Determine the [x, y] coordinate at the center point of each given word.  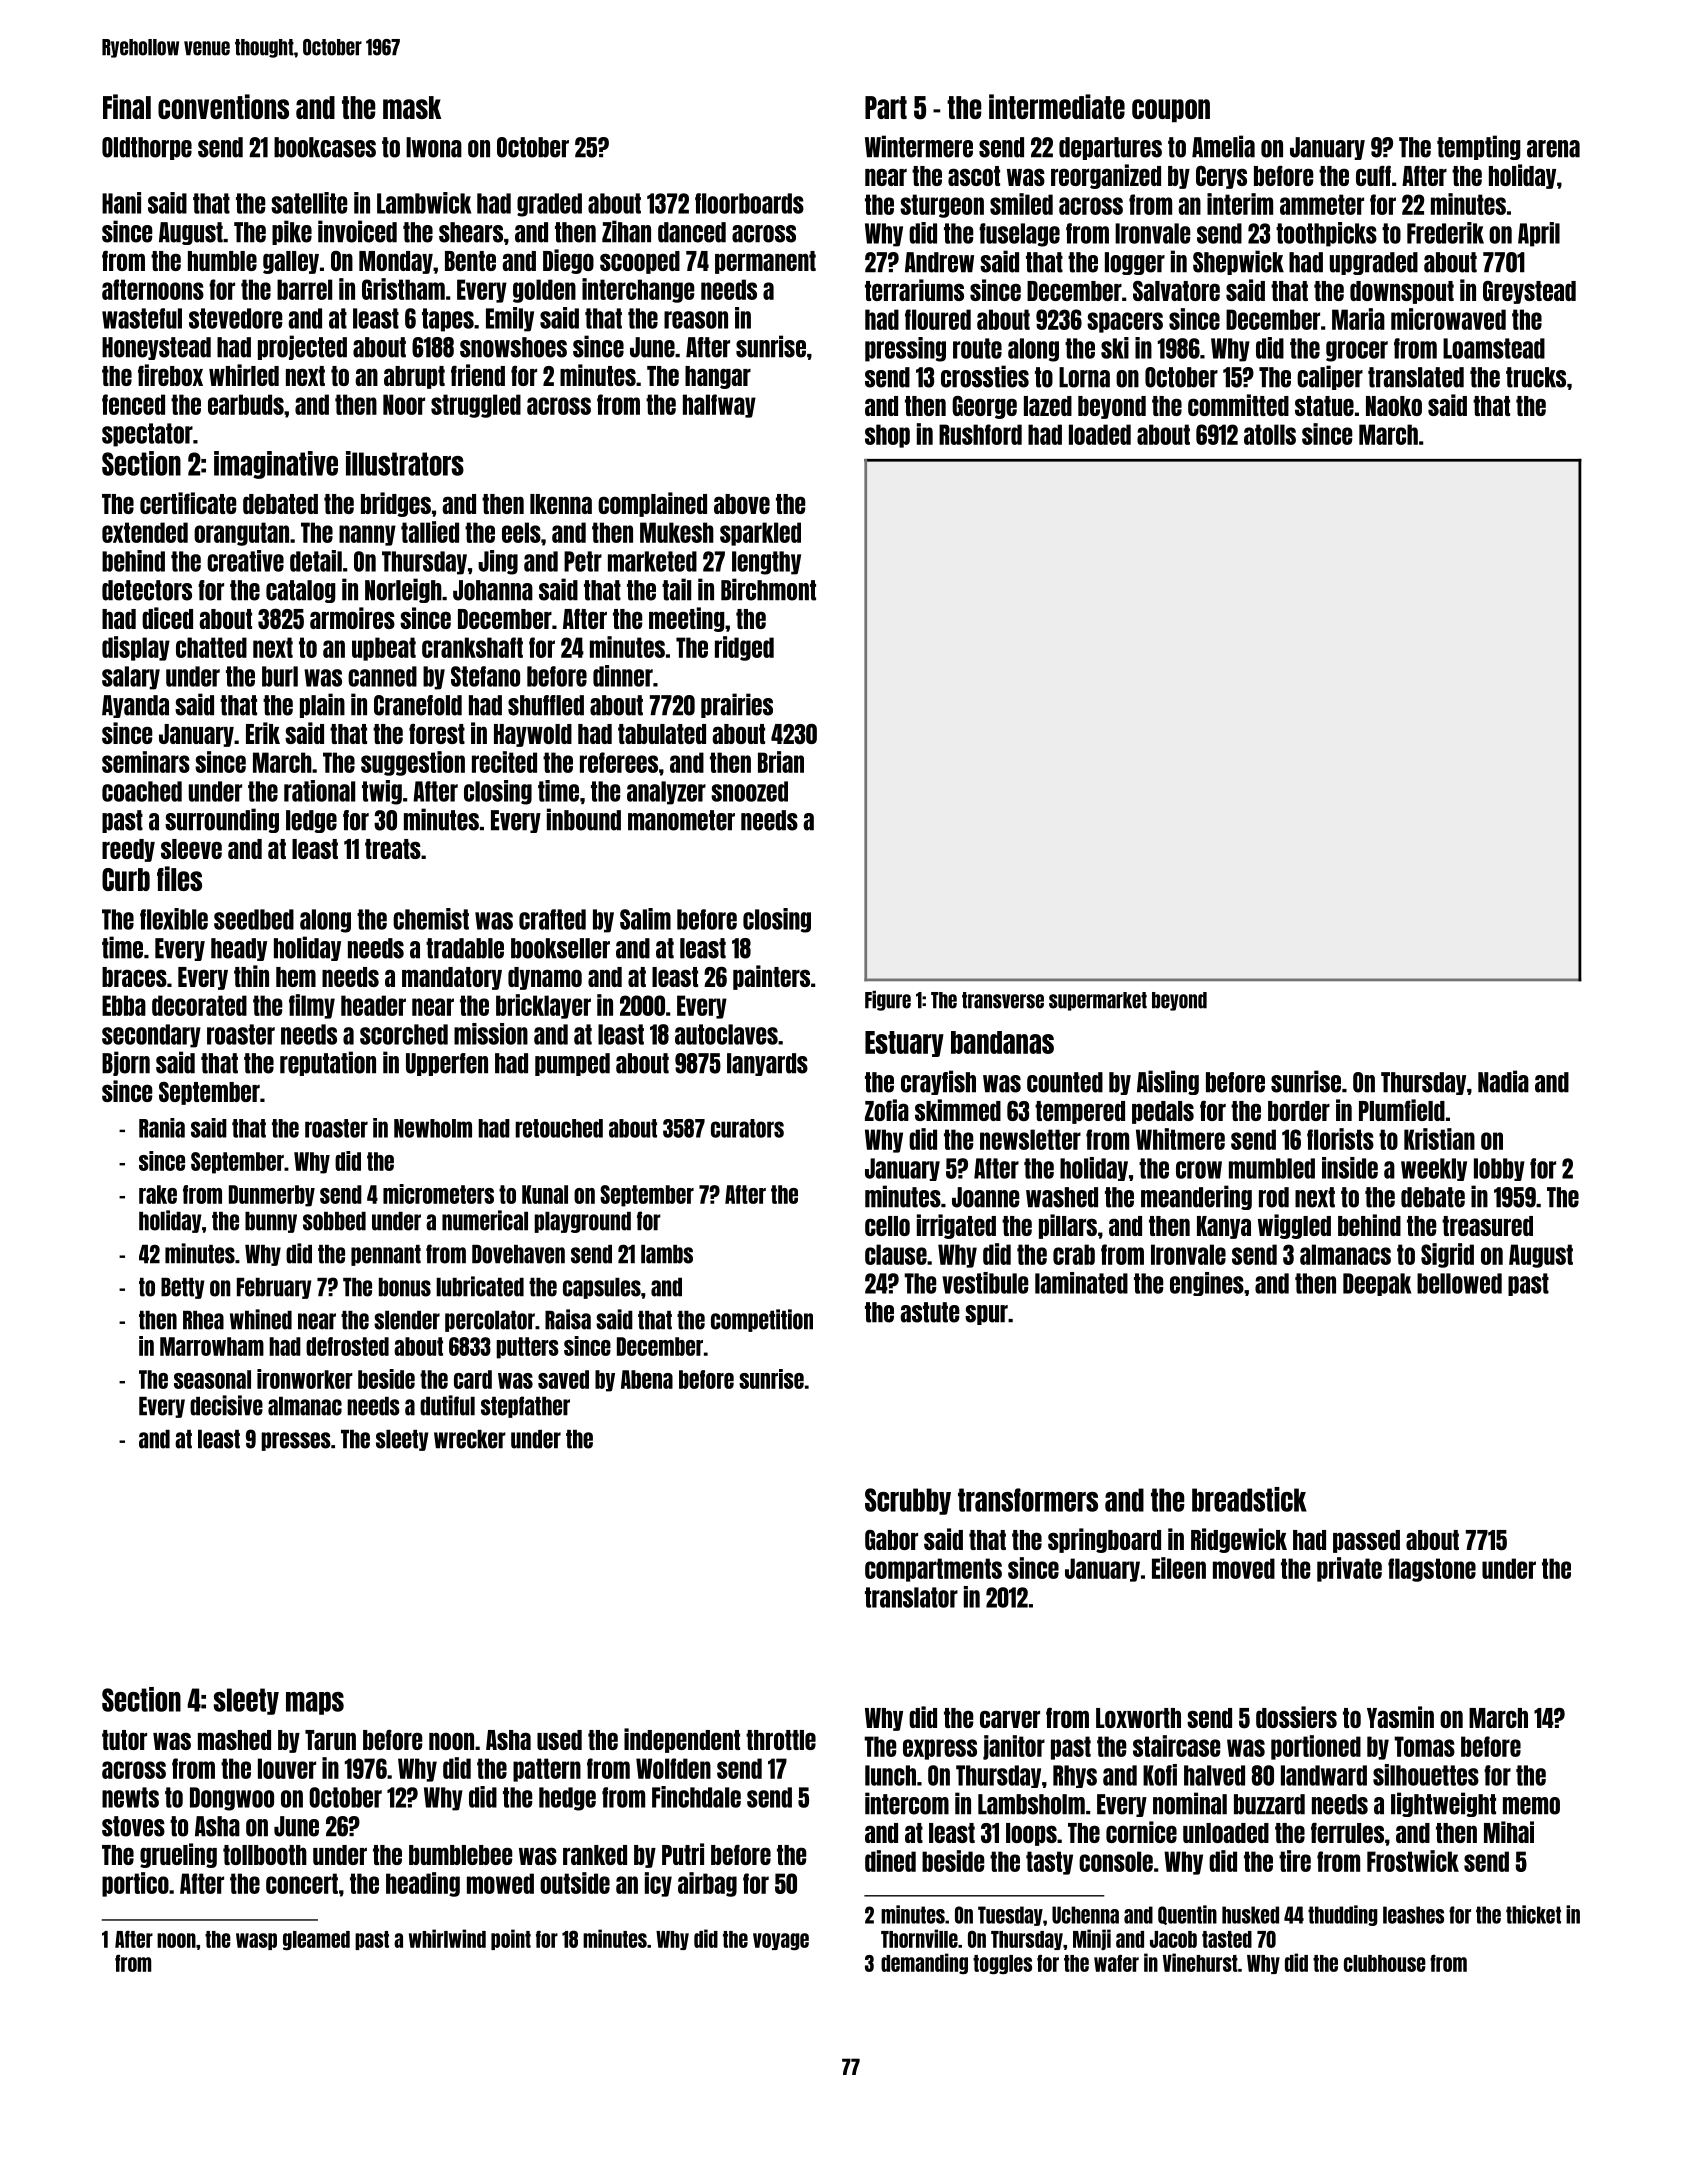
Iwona [434, 147]
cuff [1373, 175]
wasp [256, 1941]
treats [393, 849]
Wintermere [919, 146]
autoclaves [726, 1034]
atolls [1270, 434]
